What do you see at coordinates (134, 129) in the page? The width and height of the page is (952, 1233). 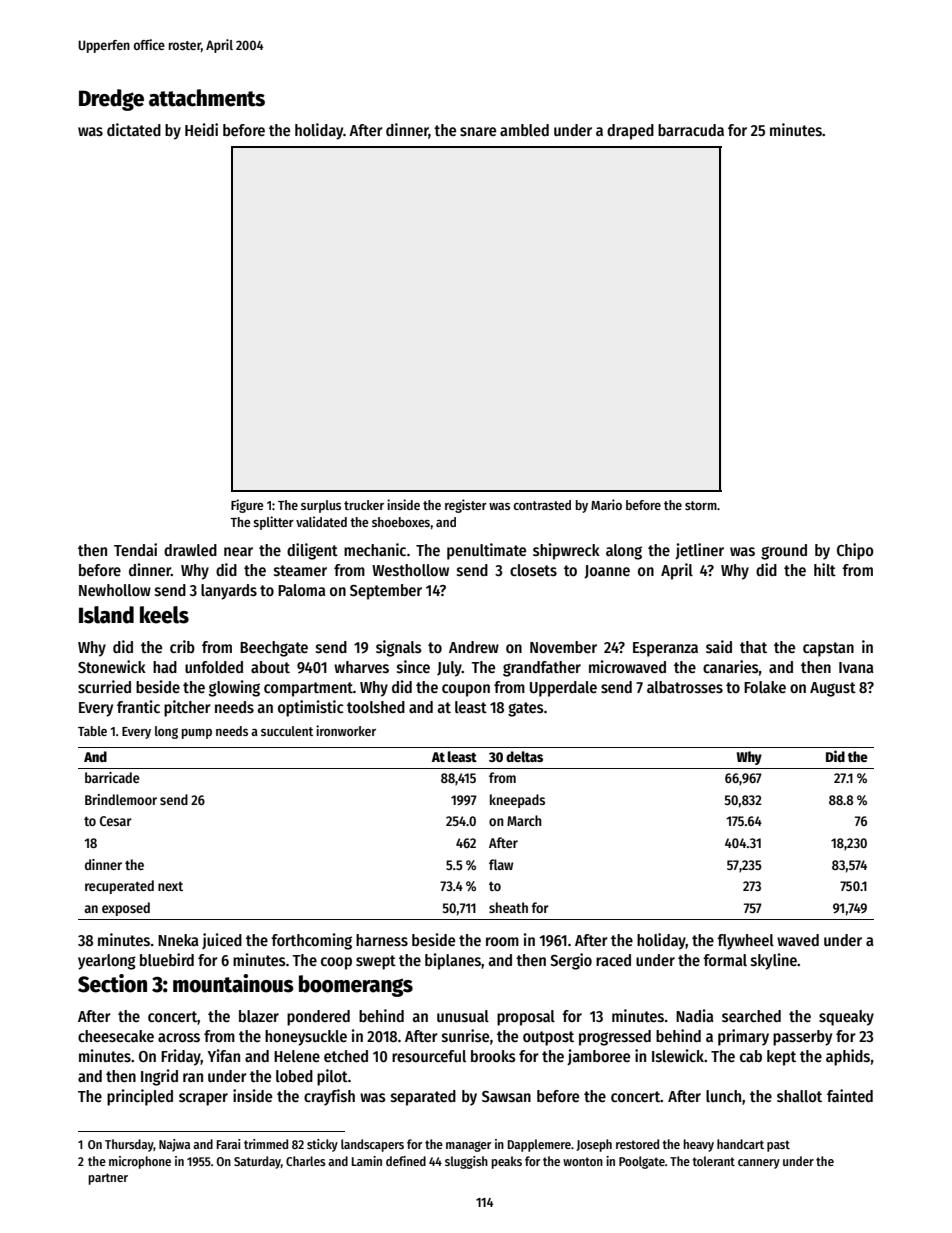 I see `dictated` at bounding box center [134, 129].
